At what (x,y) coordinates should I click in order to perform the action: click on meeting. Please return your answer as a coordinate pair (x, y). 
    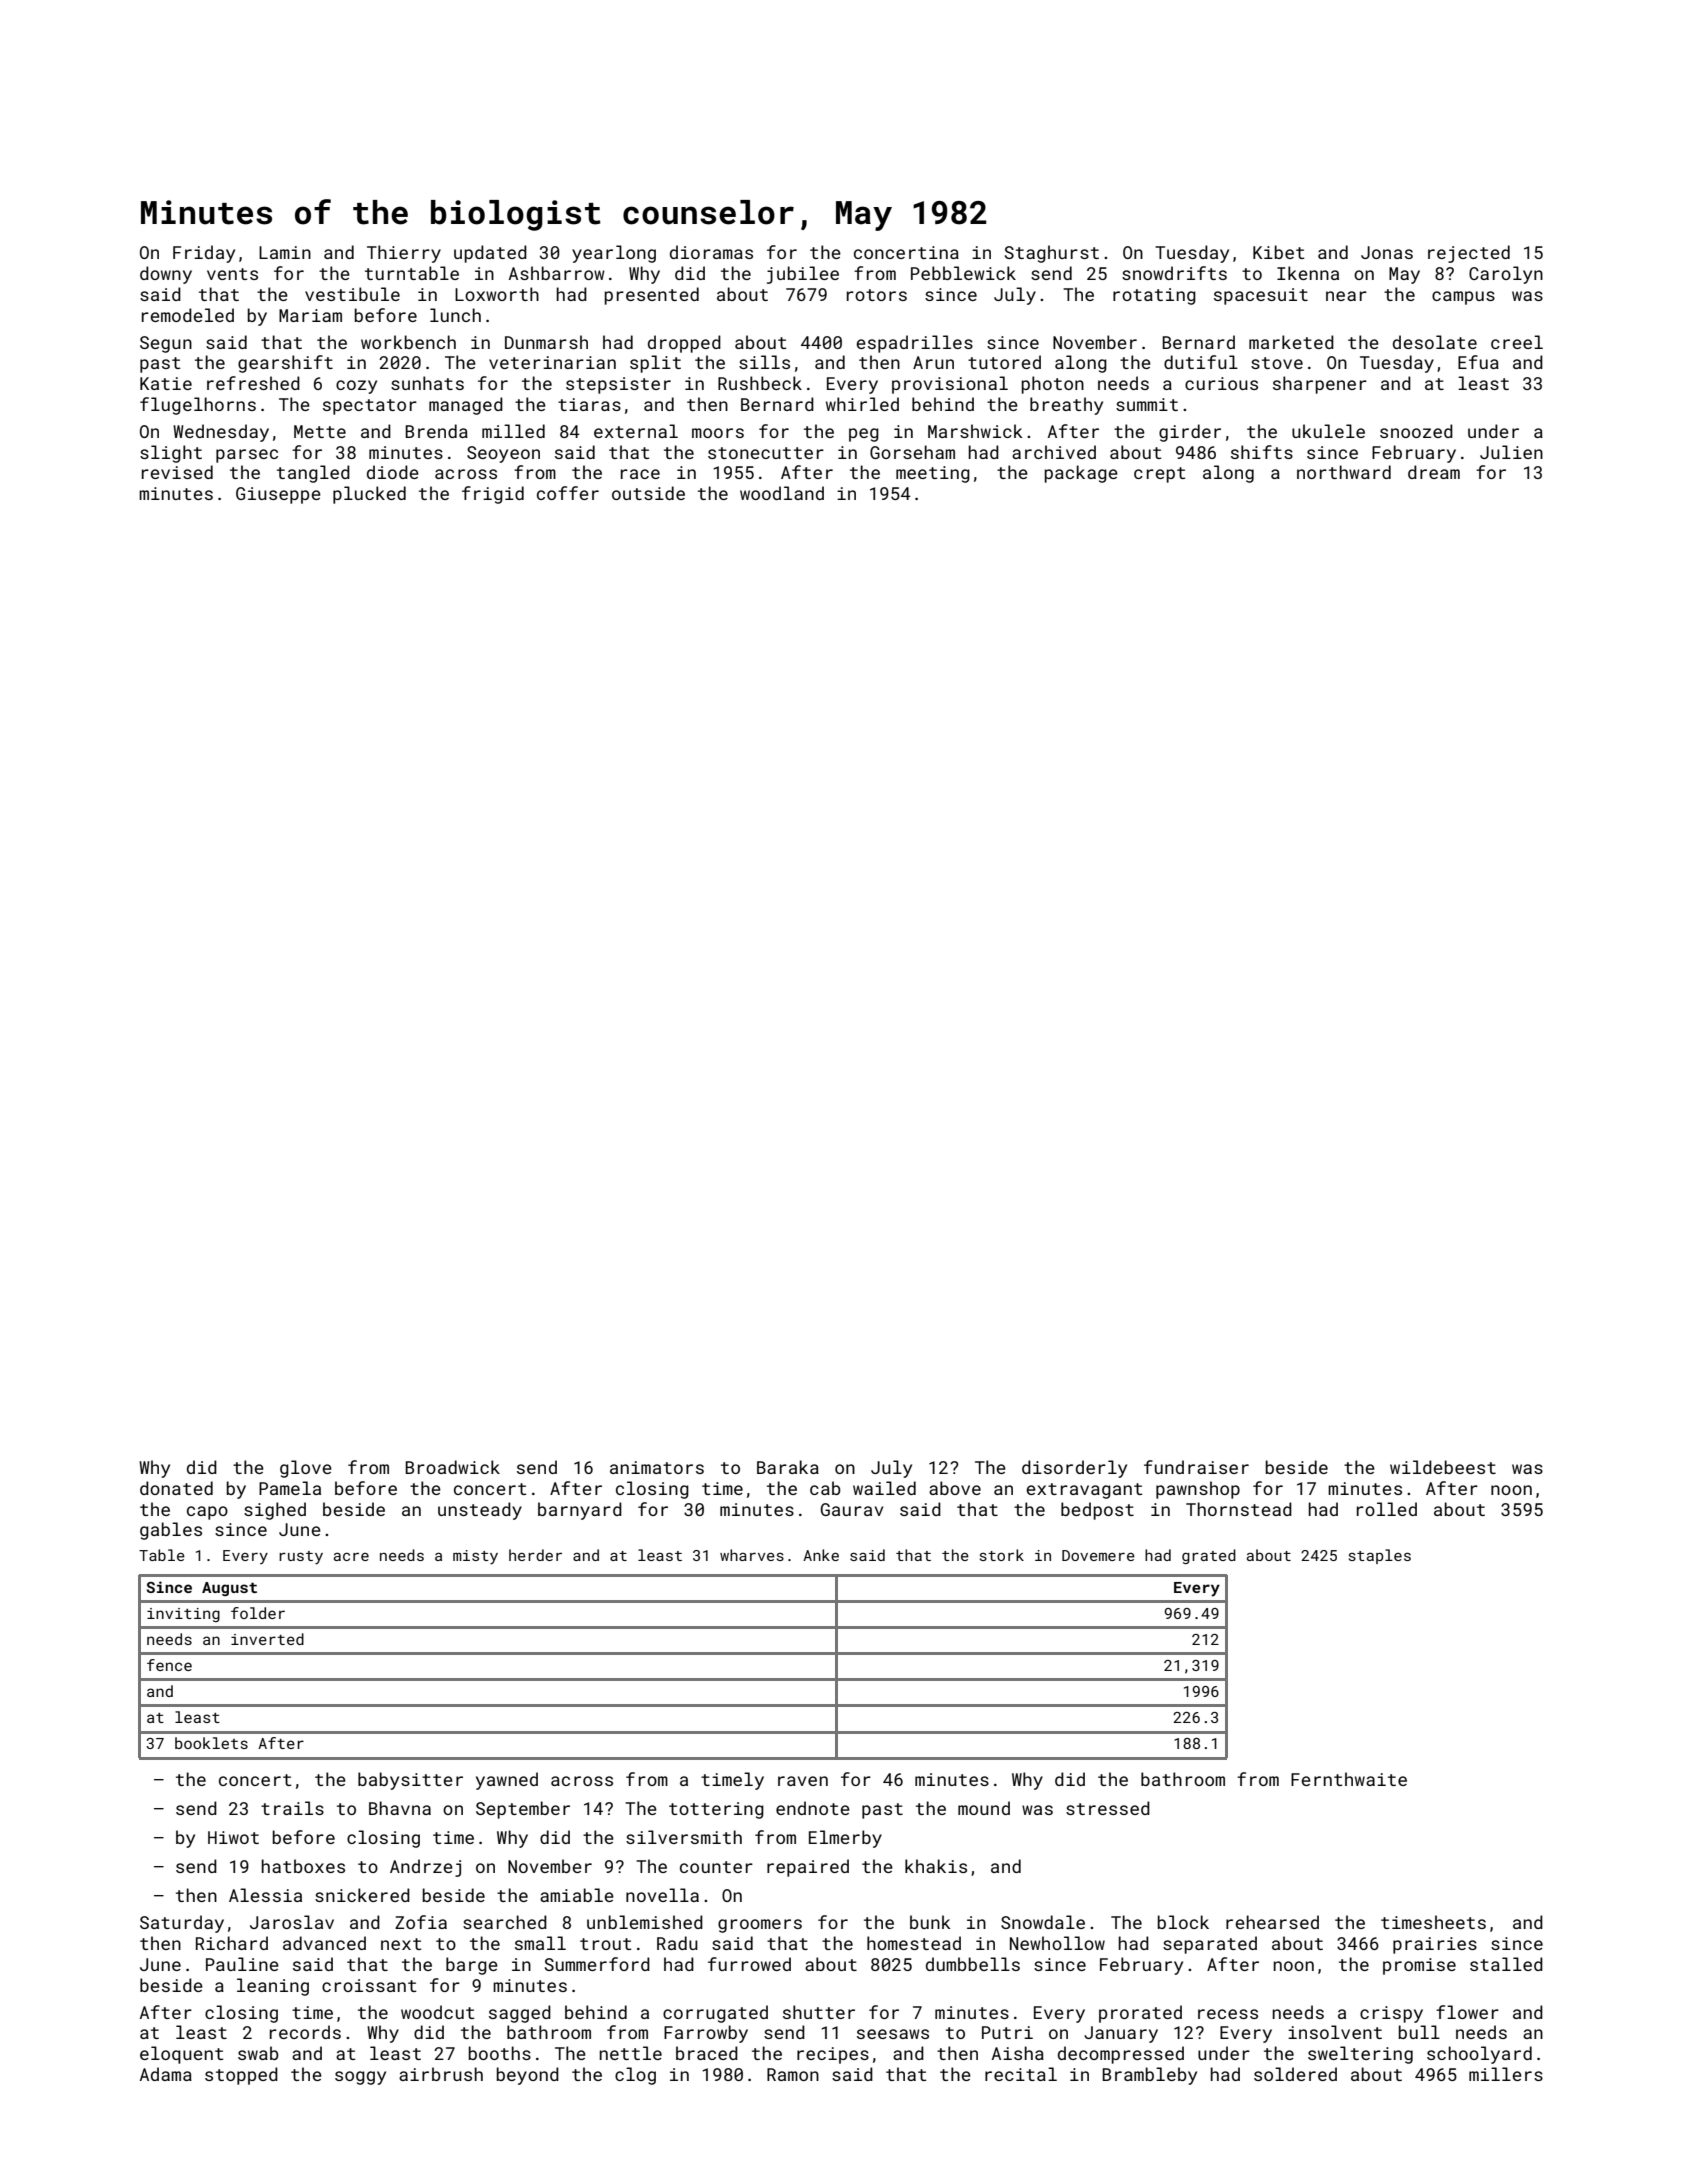
    Looking at the image, I should click on (933, 474).
